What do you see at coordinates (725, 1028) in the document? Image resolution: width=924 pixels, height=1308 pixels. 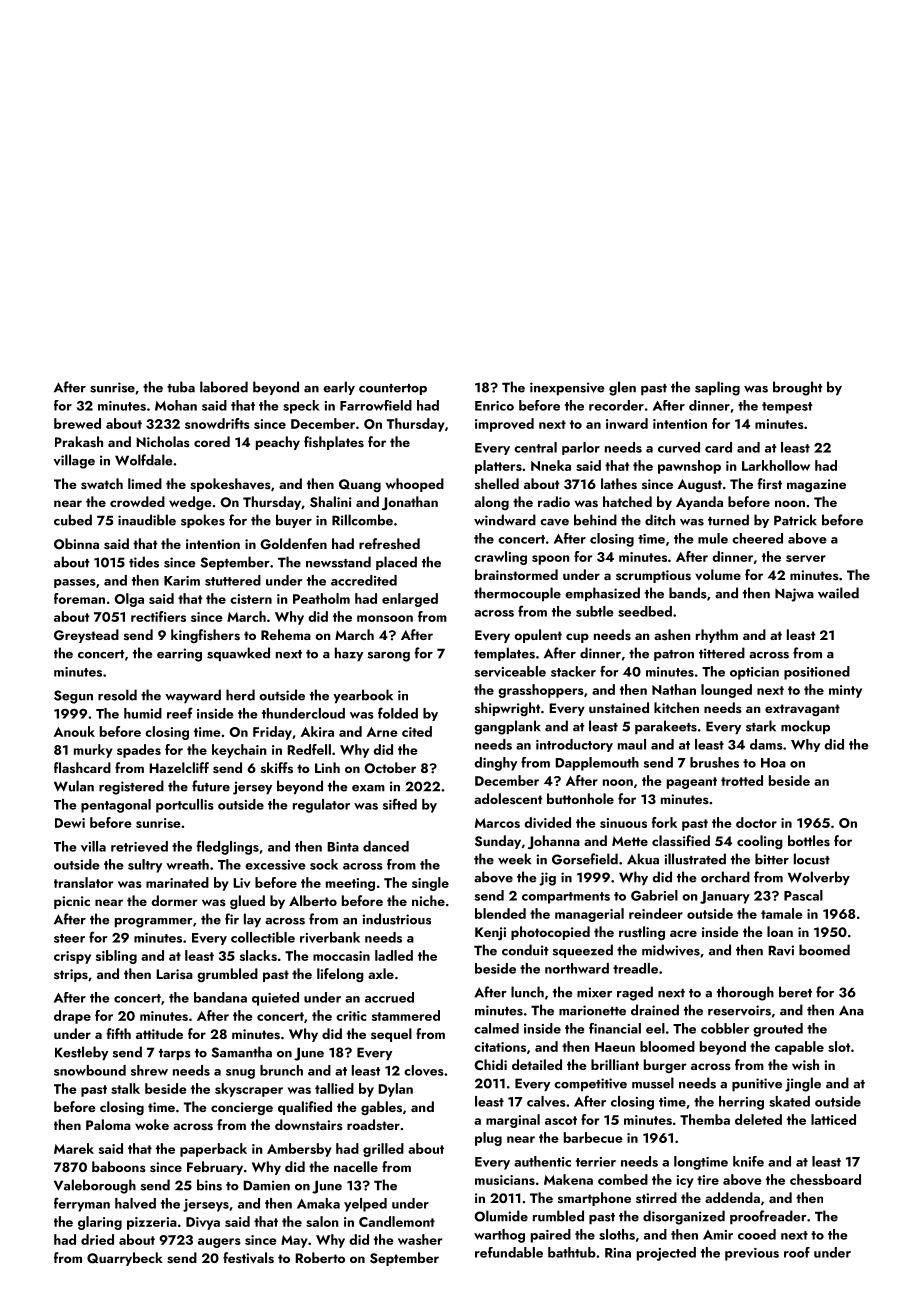 I see `cobbler` at bounding box center [725, 1028].
